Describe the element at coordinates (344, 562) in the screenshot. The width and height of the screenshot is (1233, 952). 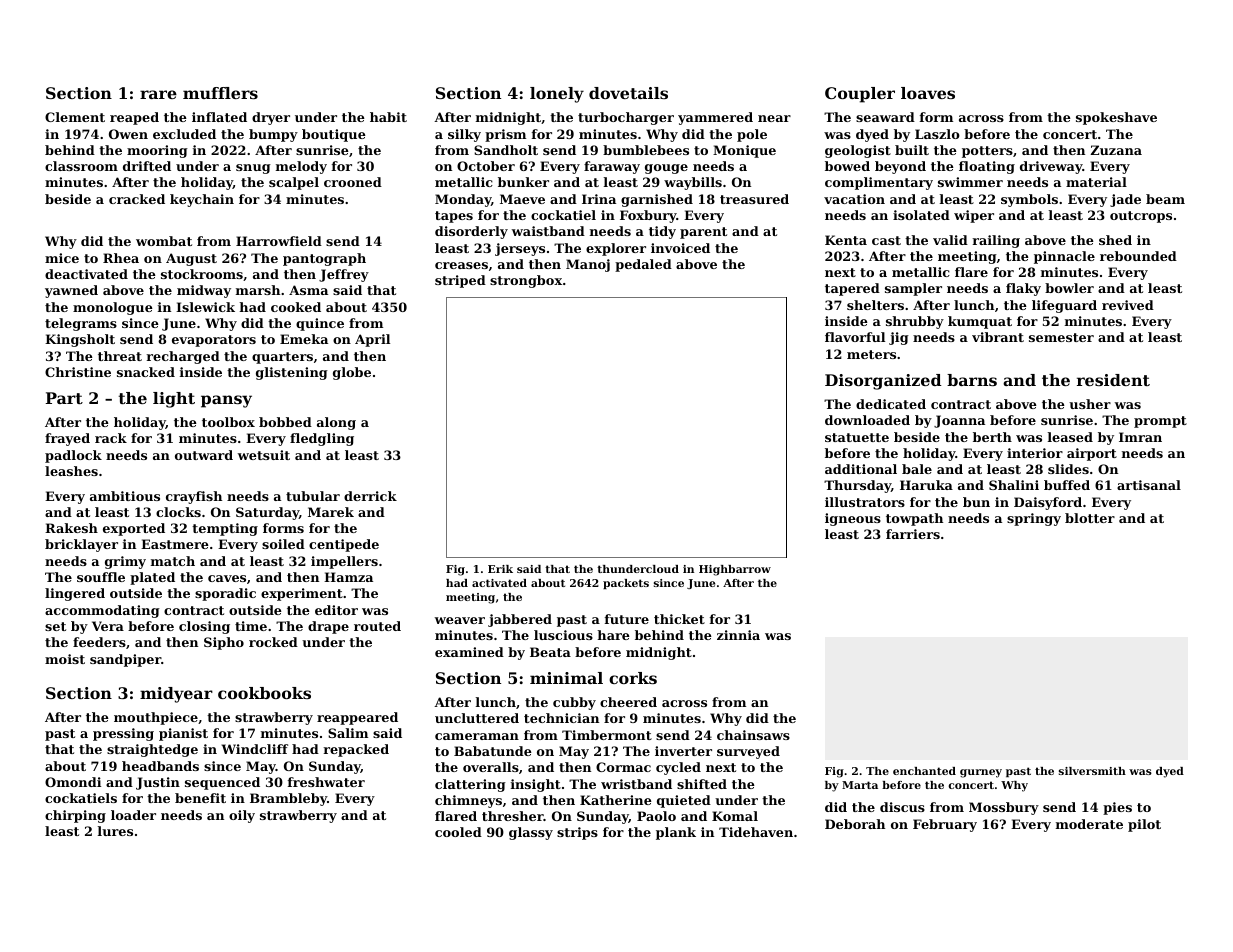
I see `impellers` at that location.
